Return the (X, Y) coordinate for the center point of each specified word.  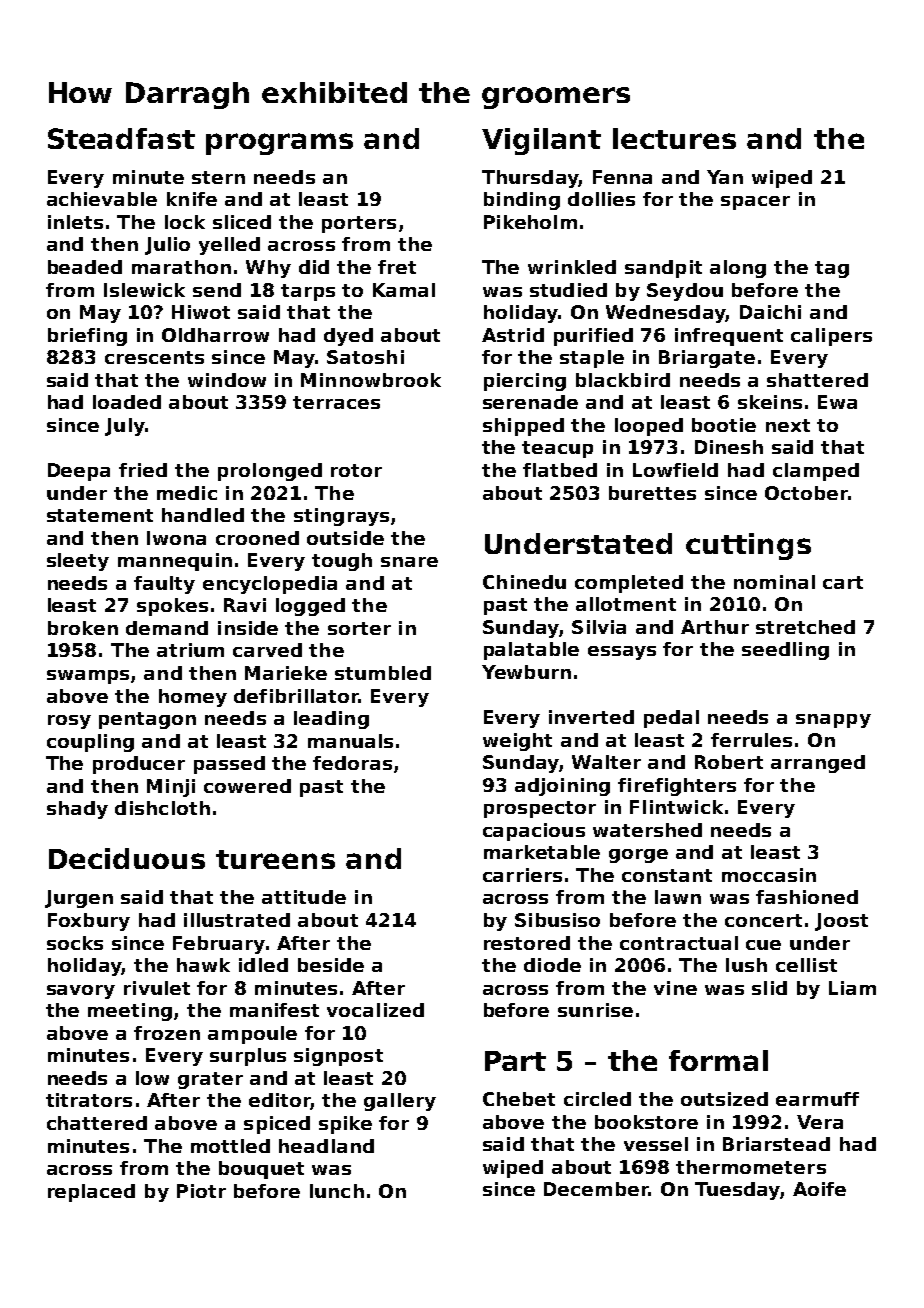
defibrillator (296, 696)
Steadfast (121, 138)
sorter (359, 628)
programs (279, 144)
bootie (724, 425)
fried (143, 470)
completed (629, 584)
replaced (91, 1193)
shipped (523, 427)
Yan (725, 177)
